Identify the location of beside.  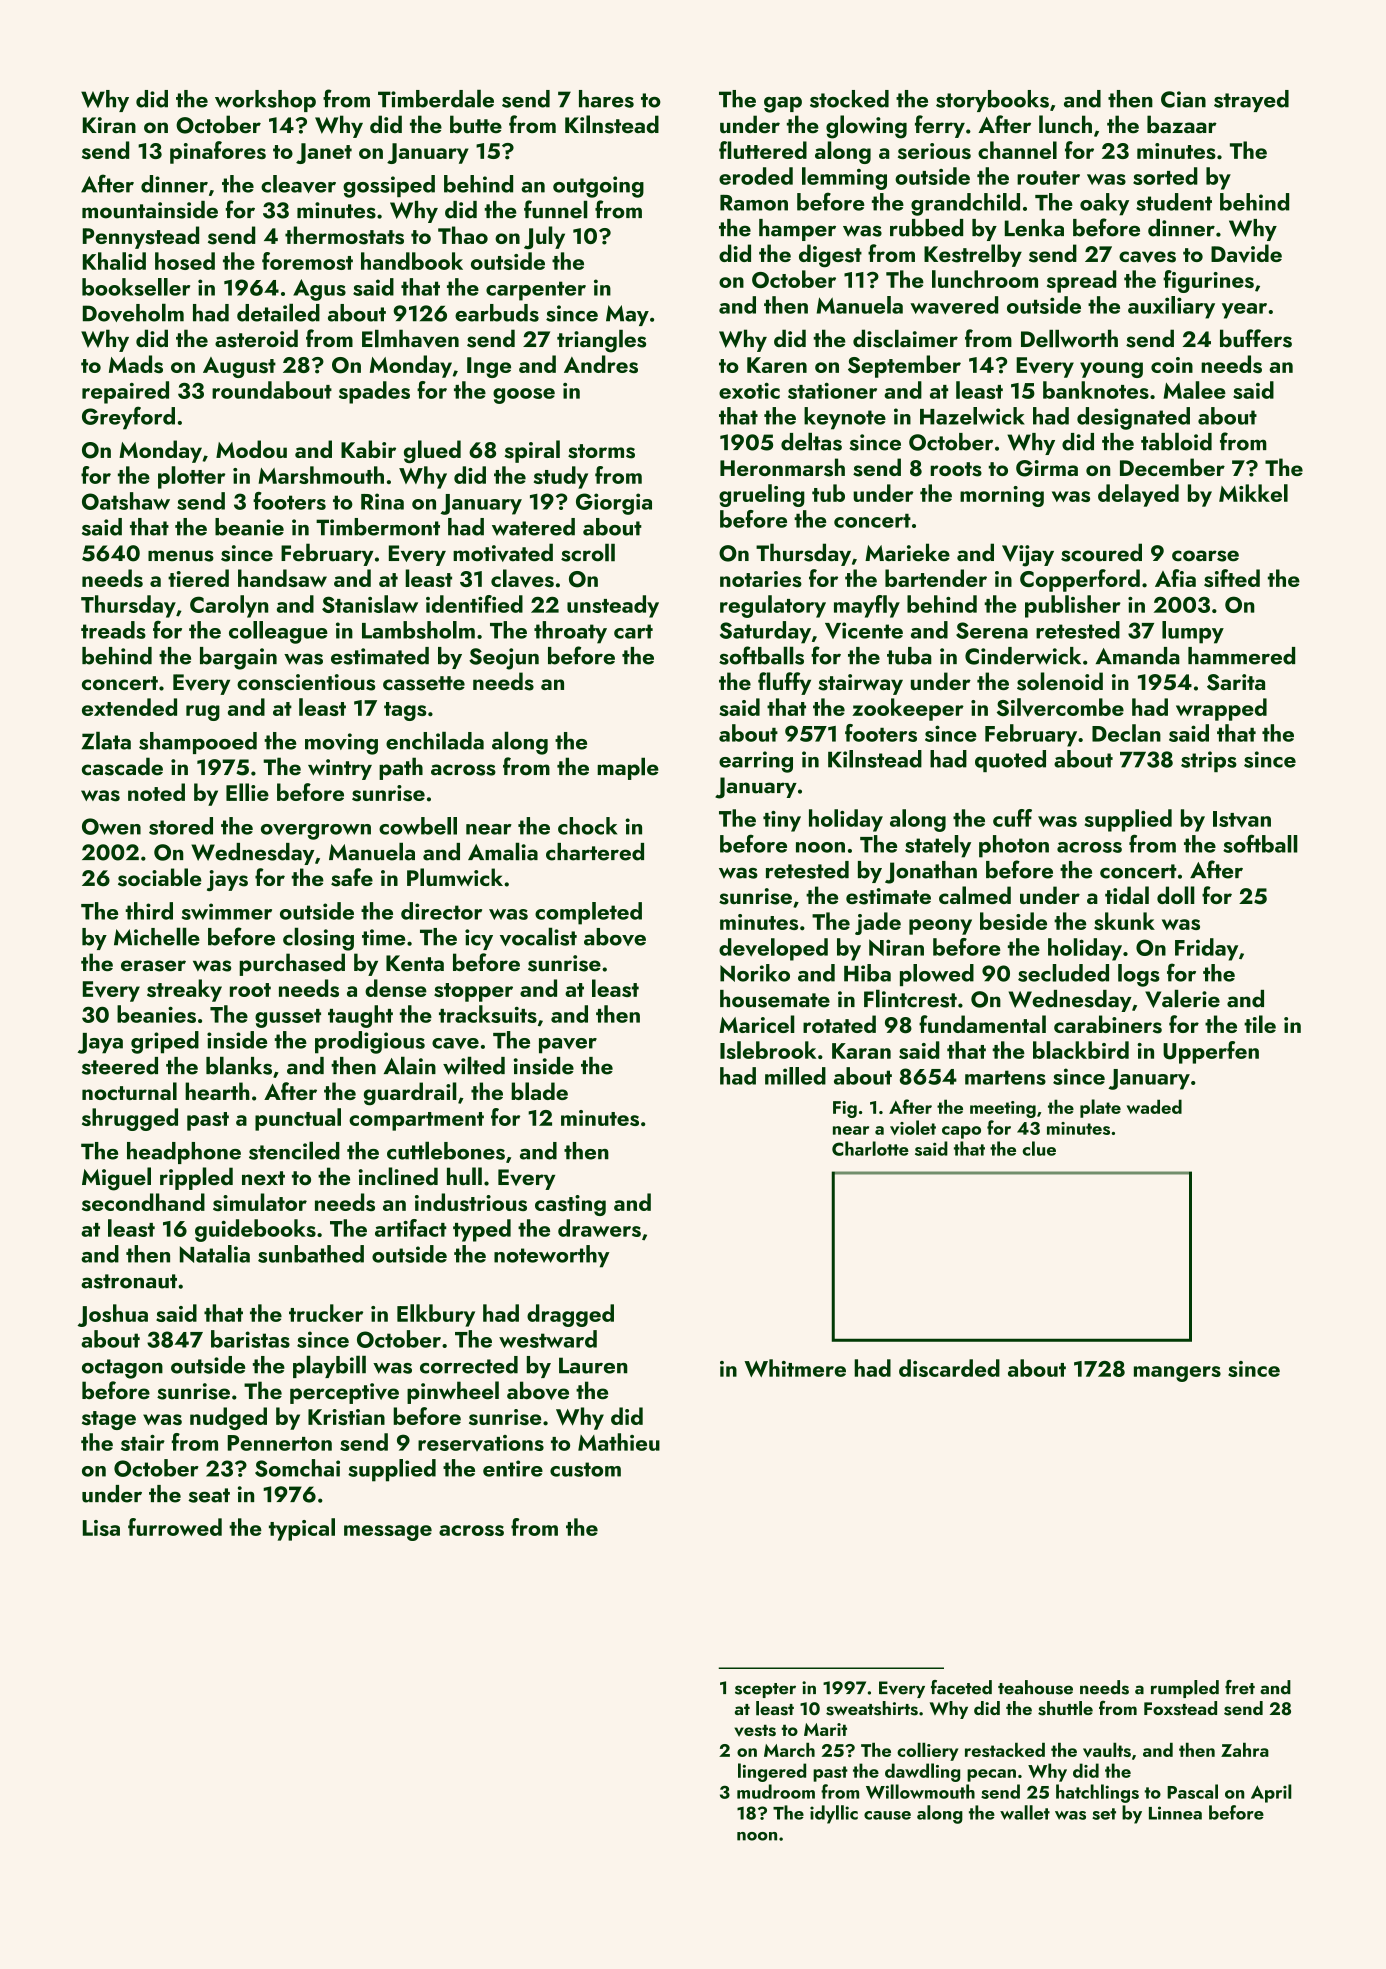
(1013, 921).
